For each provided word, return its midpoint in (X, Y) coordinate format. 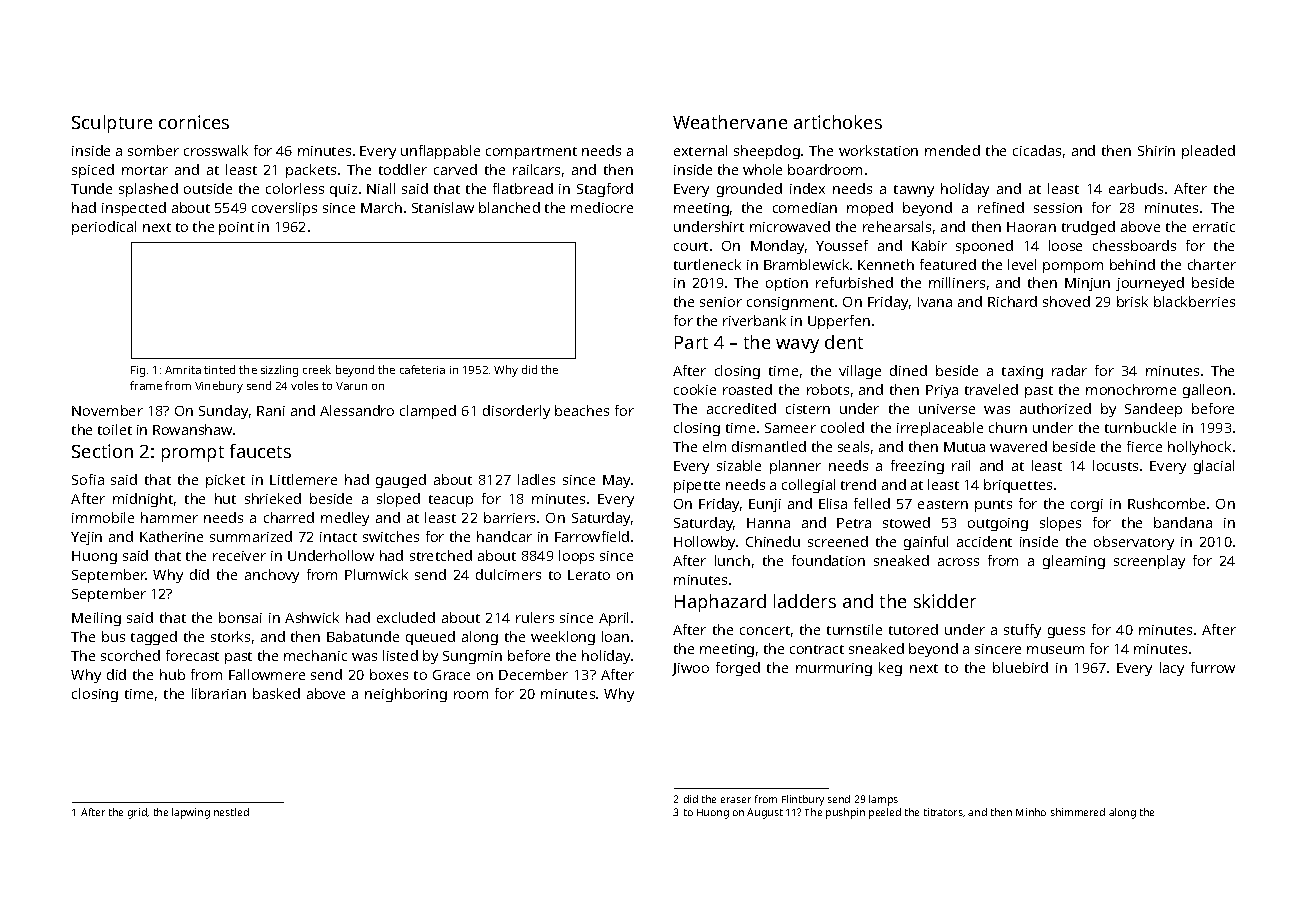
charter (1212, 264)
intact (338, 537)
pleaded (1208, 152)
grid (137, 813)
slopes (1060, 524)
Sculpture (112, 124)
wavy (797, 346)
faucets (260, 451)
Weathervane (730, 122)
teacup (451, 501)
